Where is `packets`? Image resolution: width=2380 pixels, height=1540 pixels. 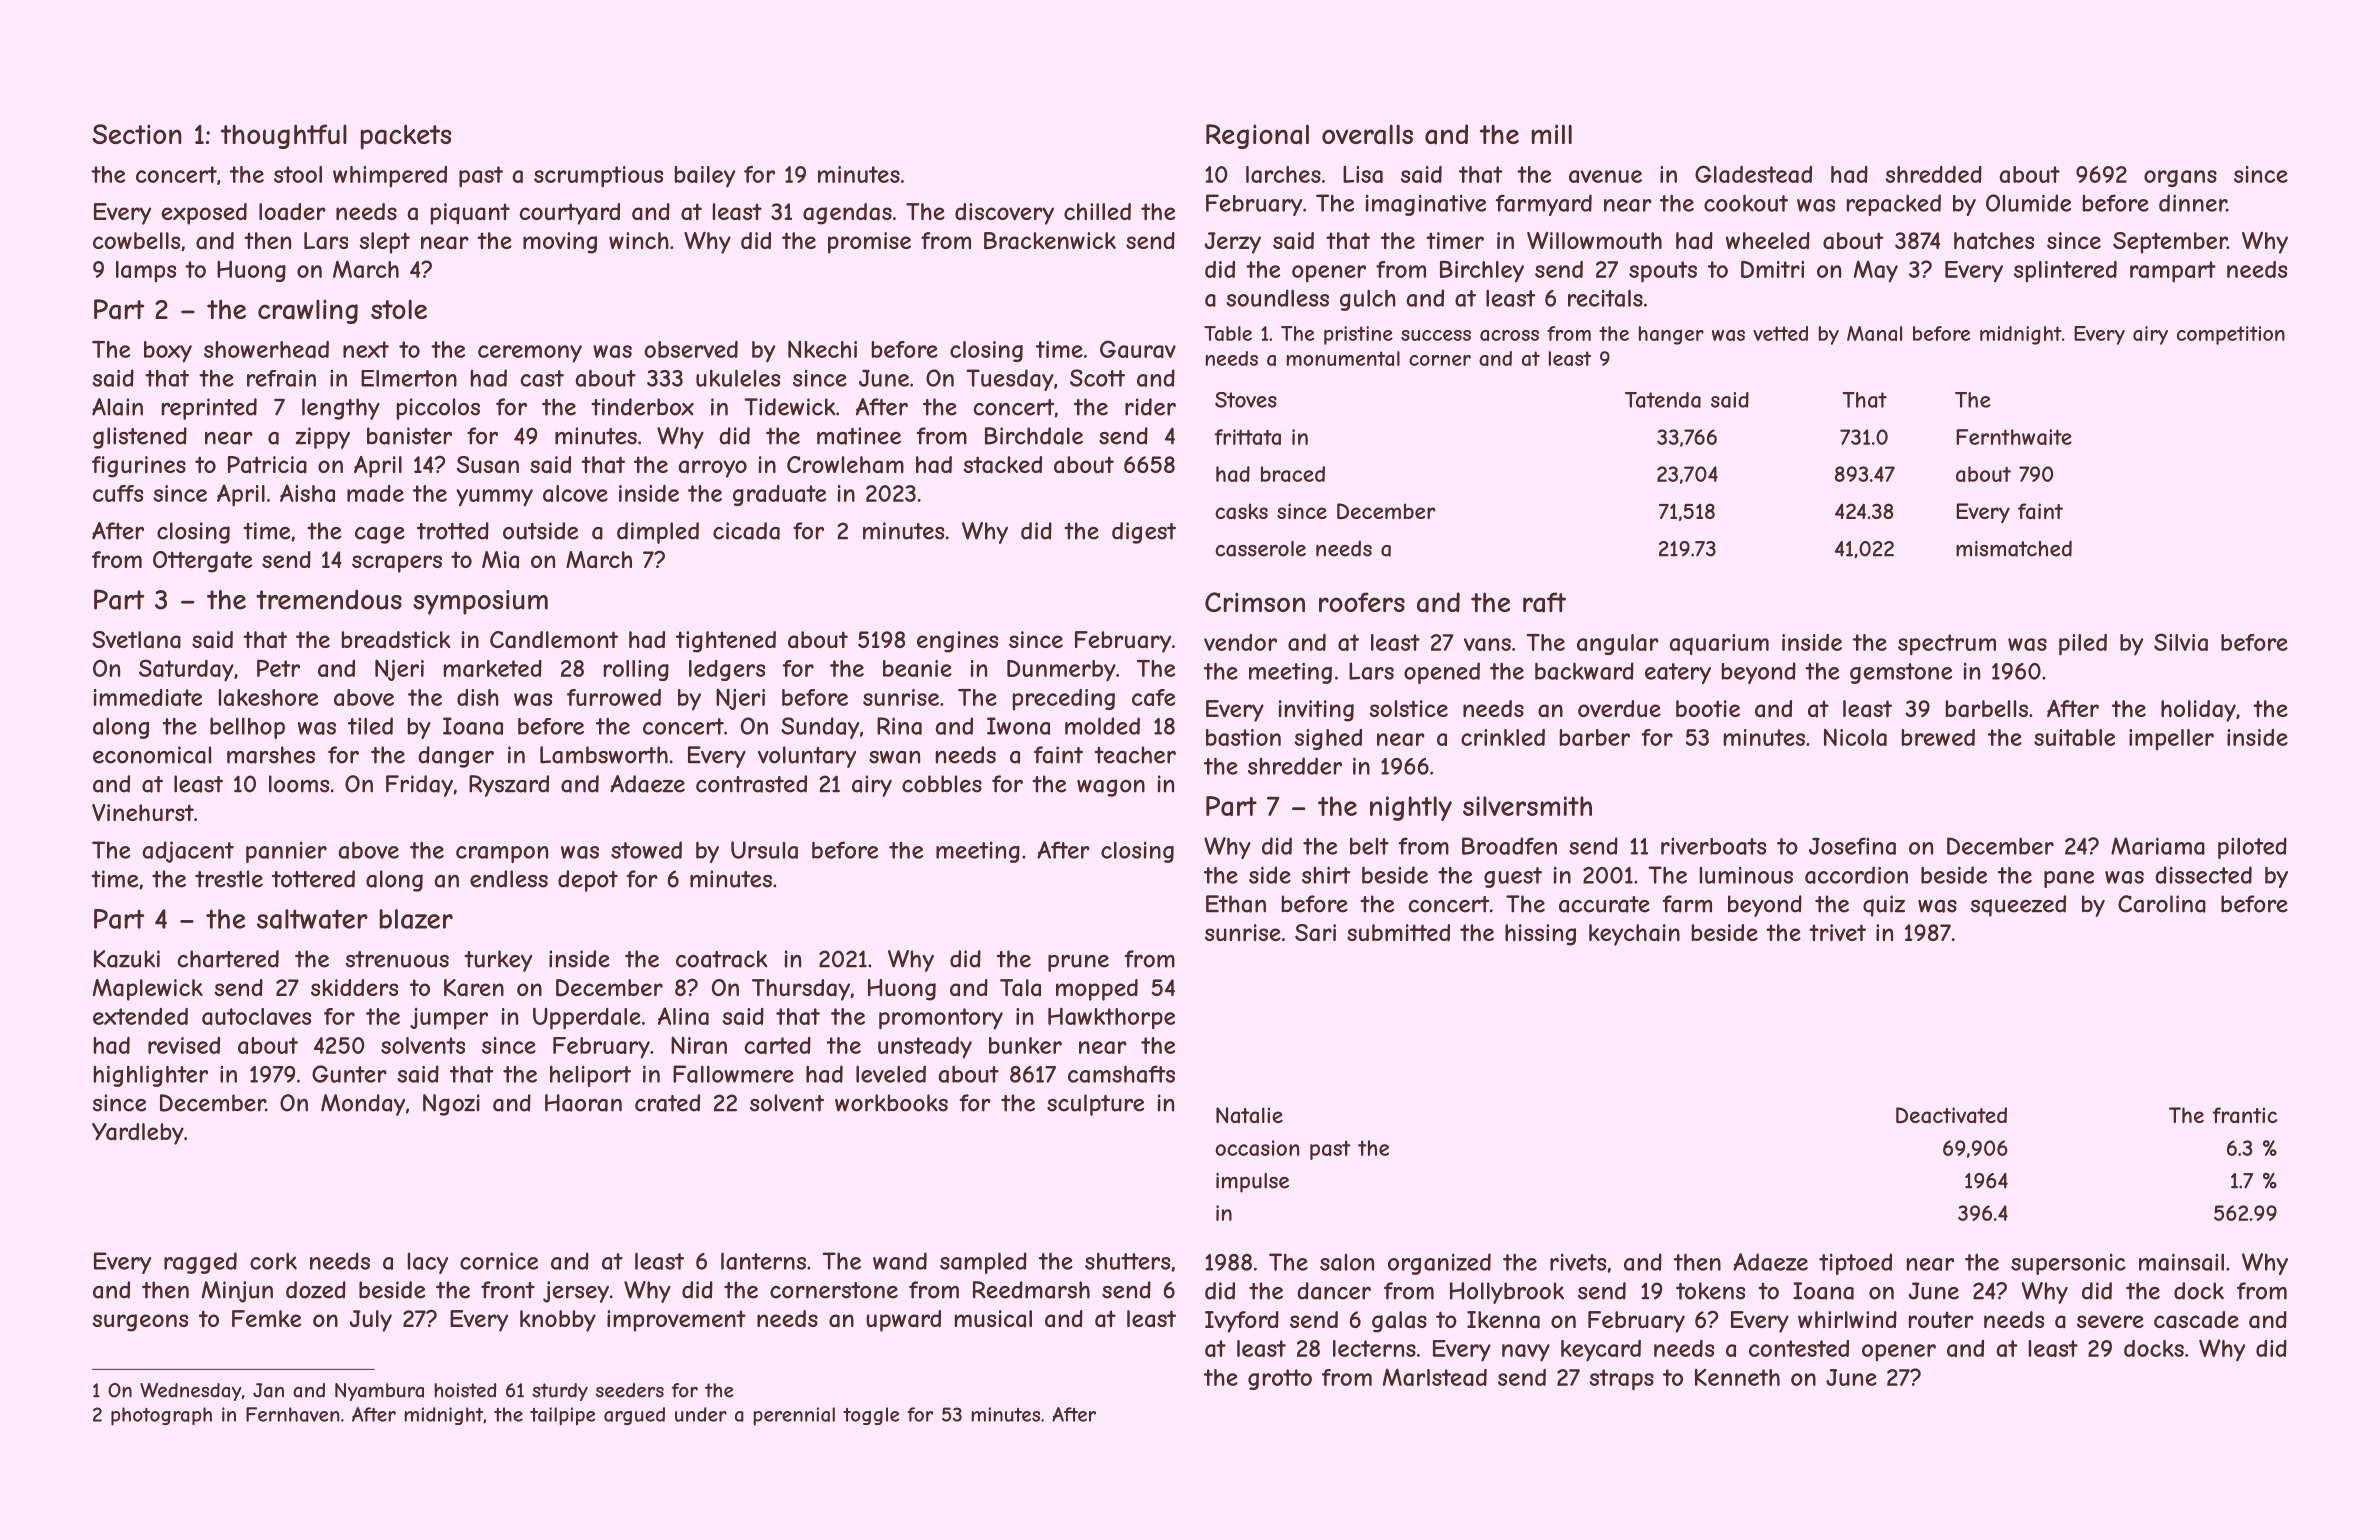 packets is located at coordinates (406, 136).
